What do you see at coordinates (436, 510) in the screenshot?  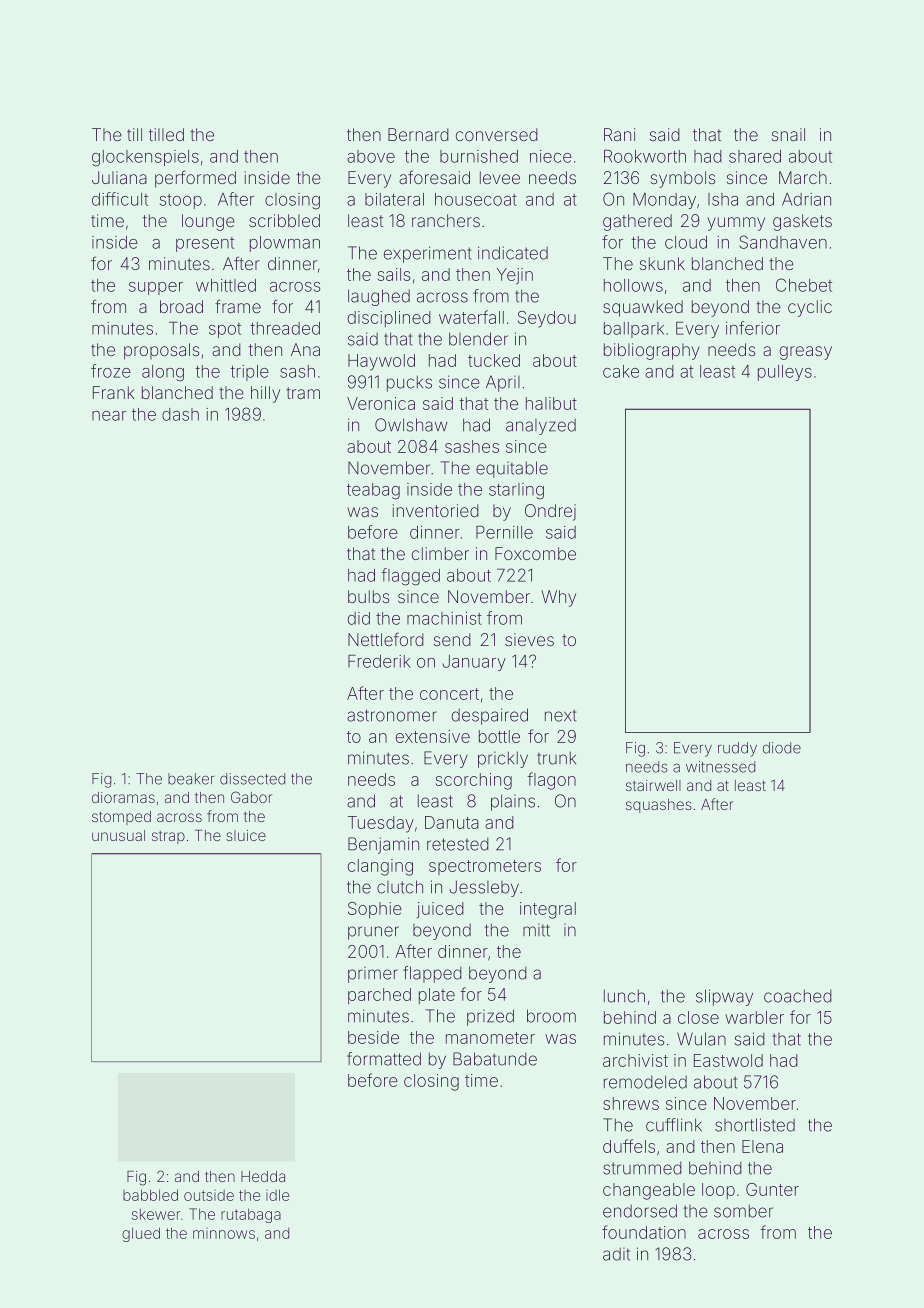 I see `inventoried` at bounding box center [436, 510].
